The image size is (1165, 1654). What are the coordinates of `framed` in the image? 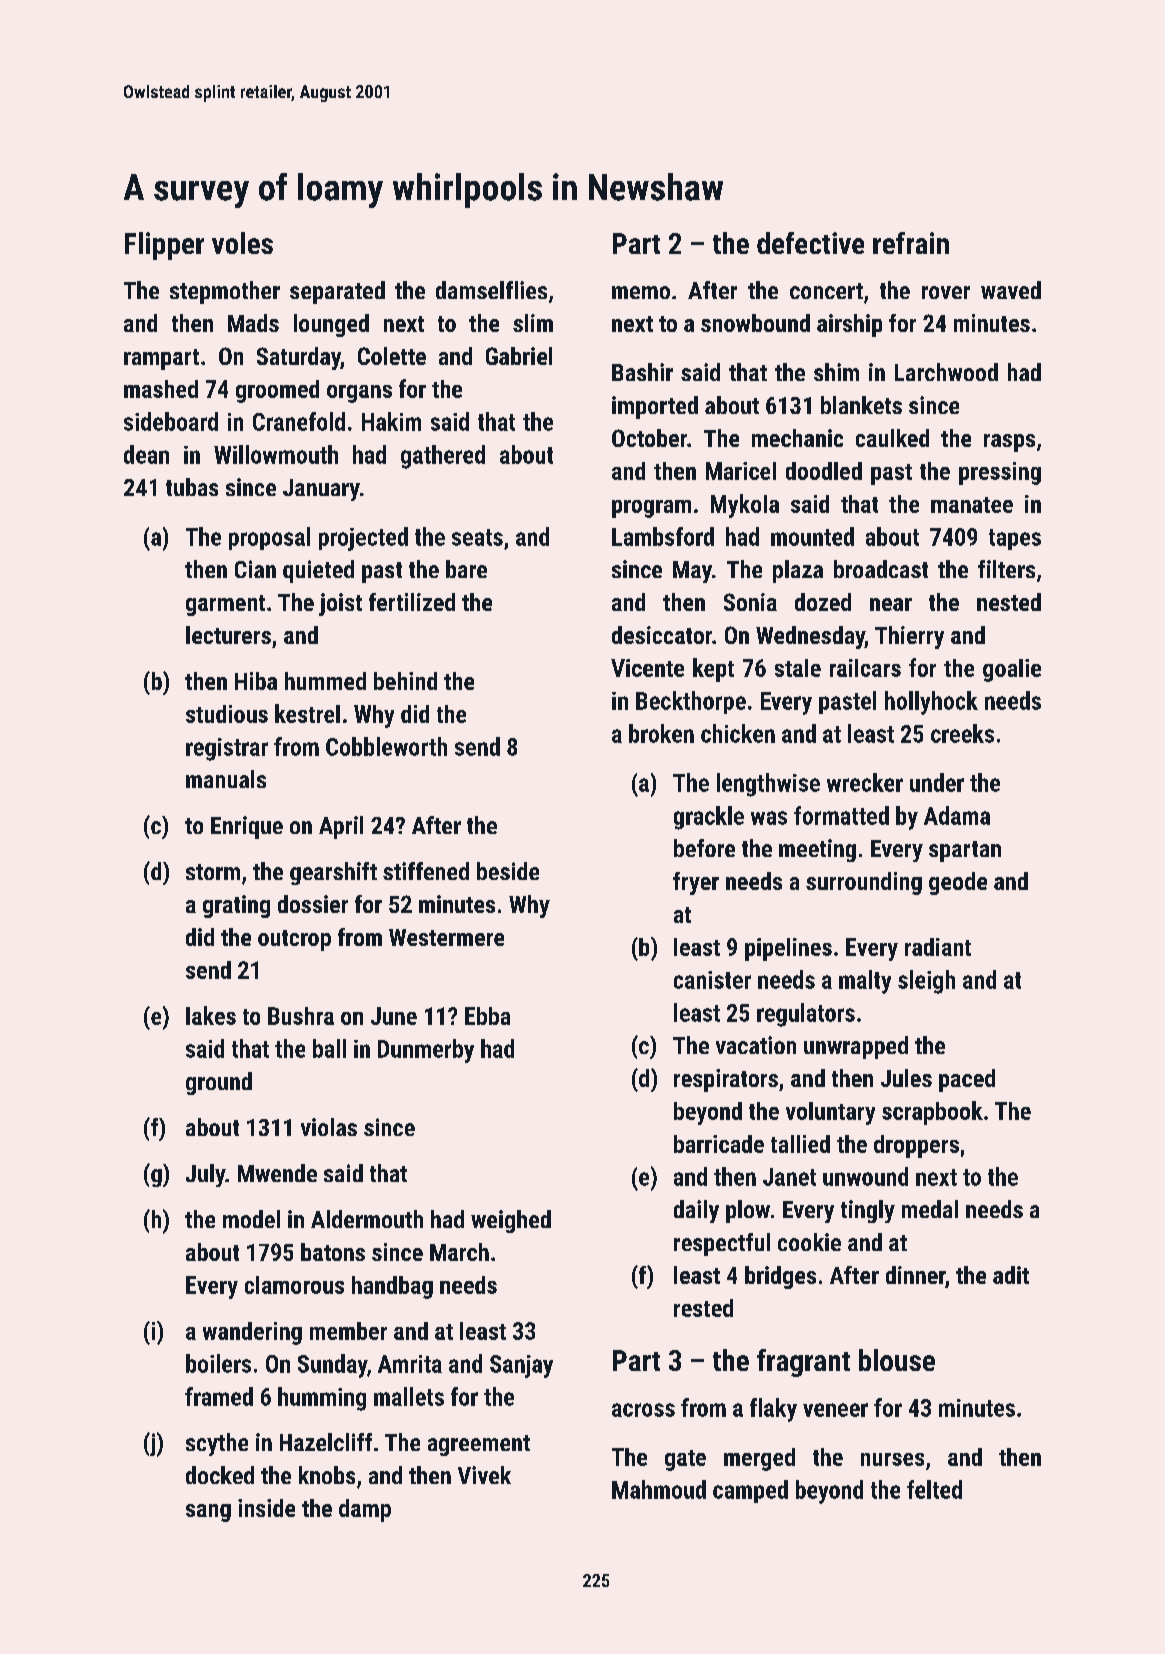 It's located at (219, 1396).
